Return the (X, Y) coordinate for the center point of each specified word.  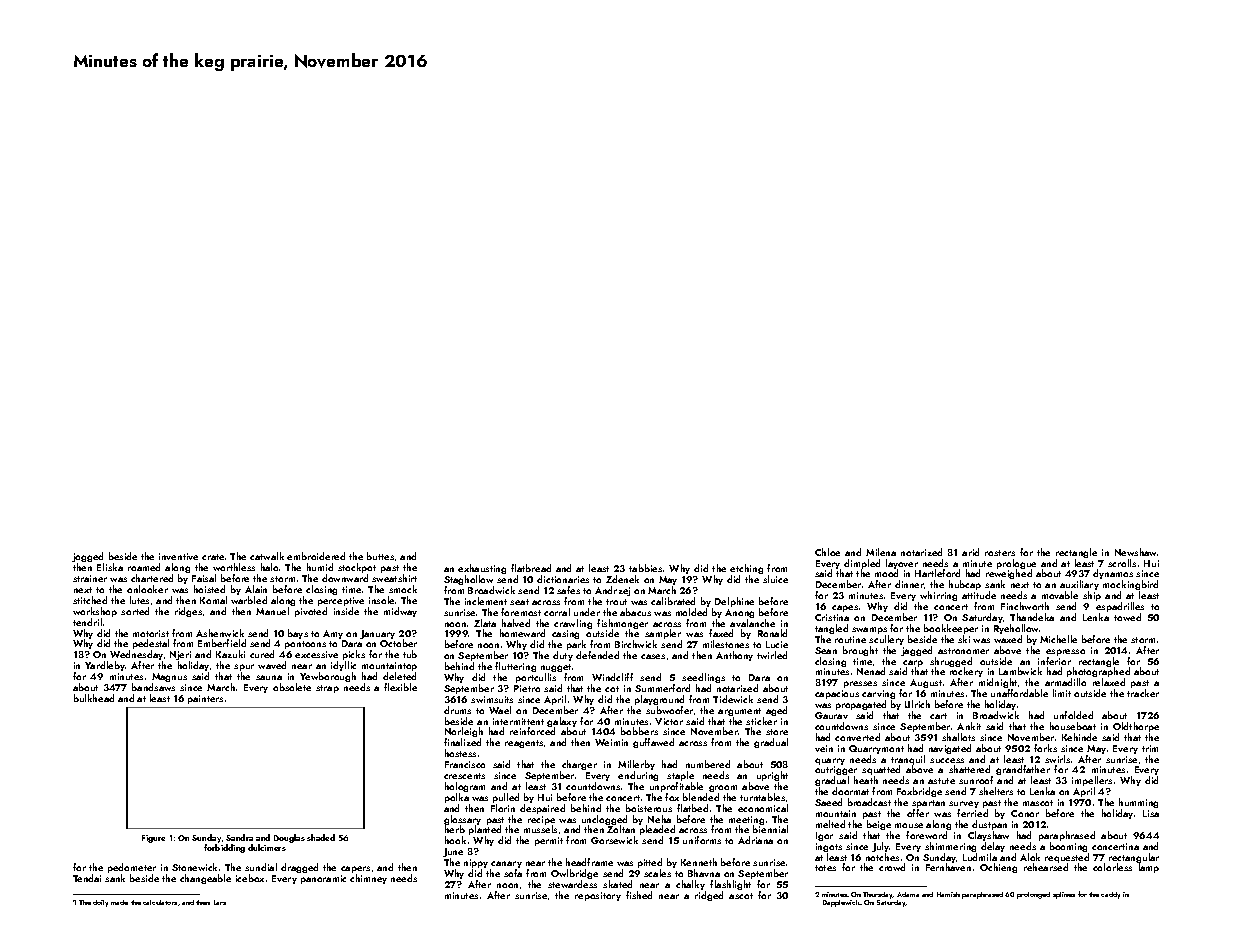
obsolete (292, 687)
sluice (775, 579)
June (453, 853)
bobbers (639, 731)
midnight (997, 684)
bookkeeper (951, 629)
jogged (88, 558)
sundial (261, 867)
